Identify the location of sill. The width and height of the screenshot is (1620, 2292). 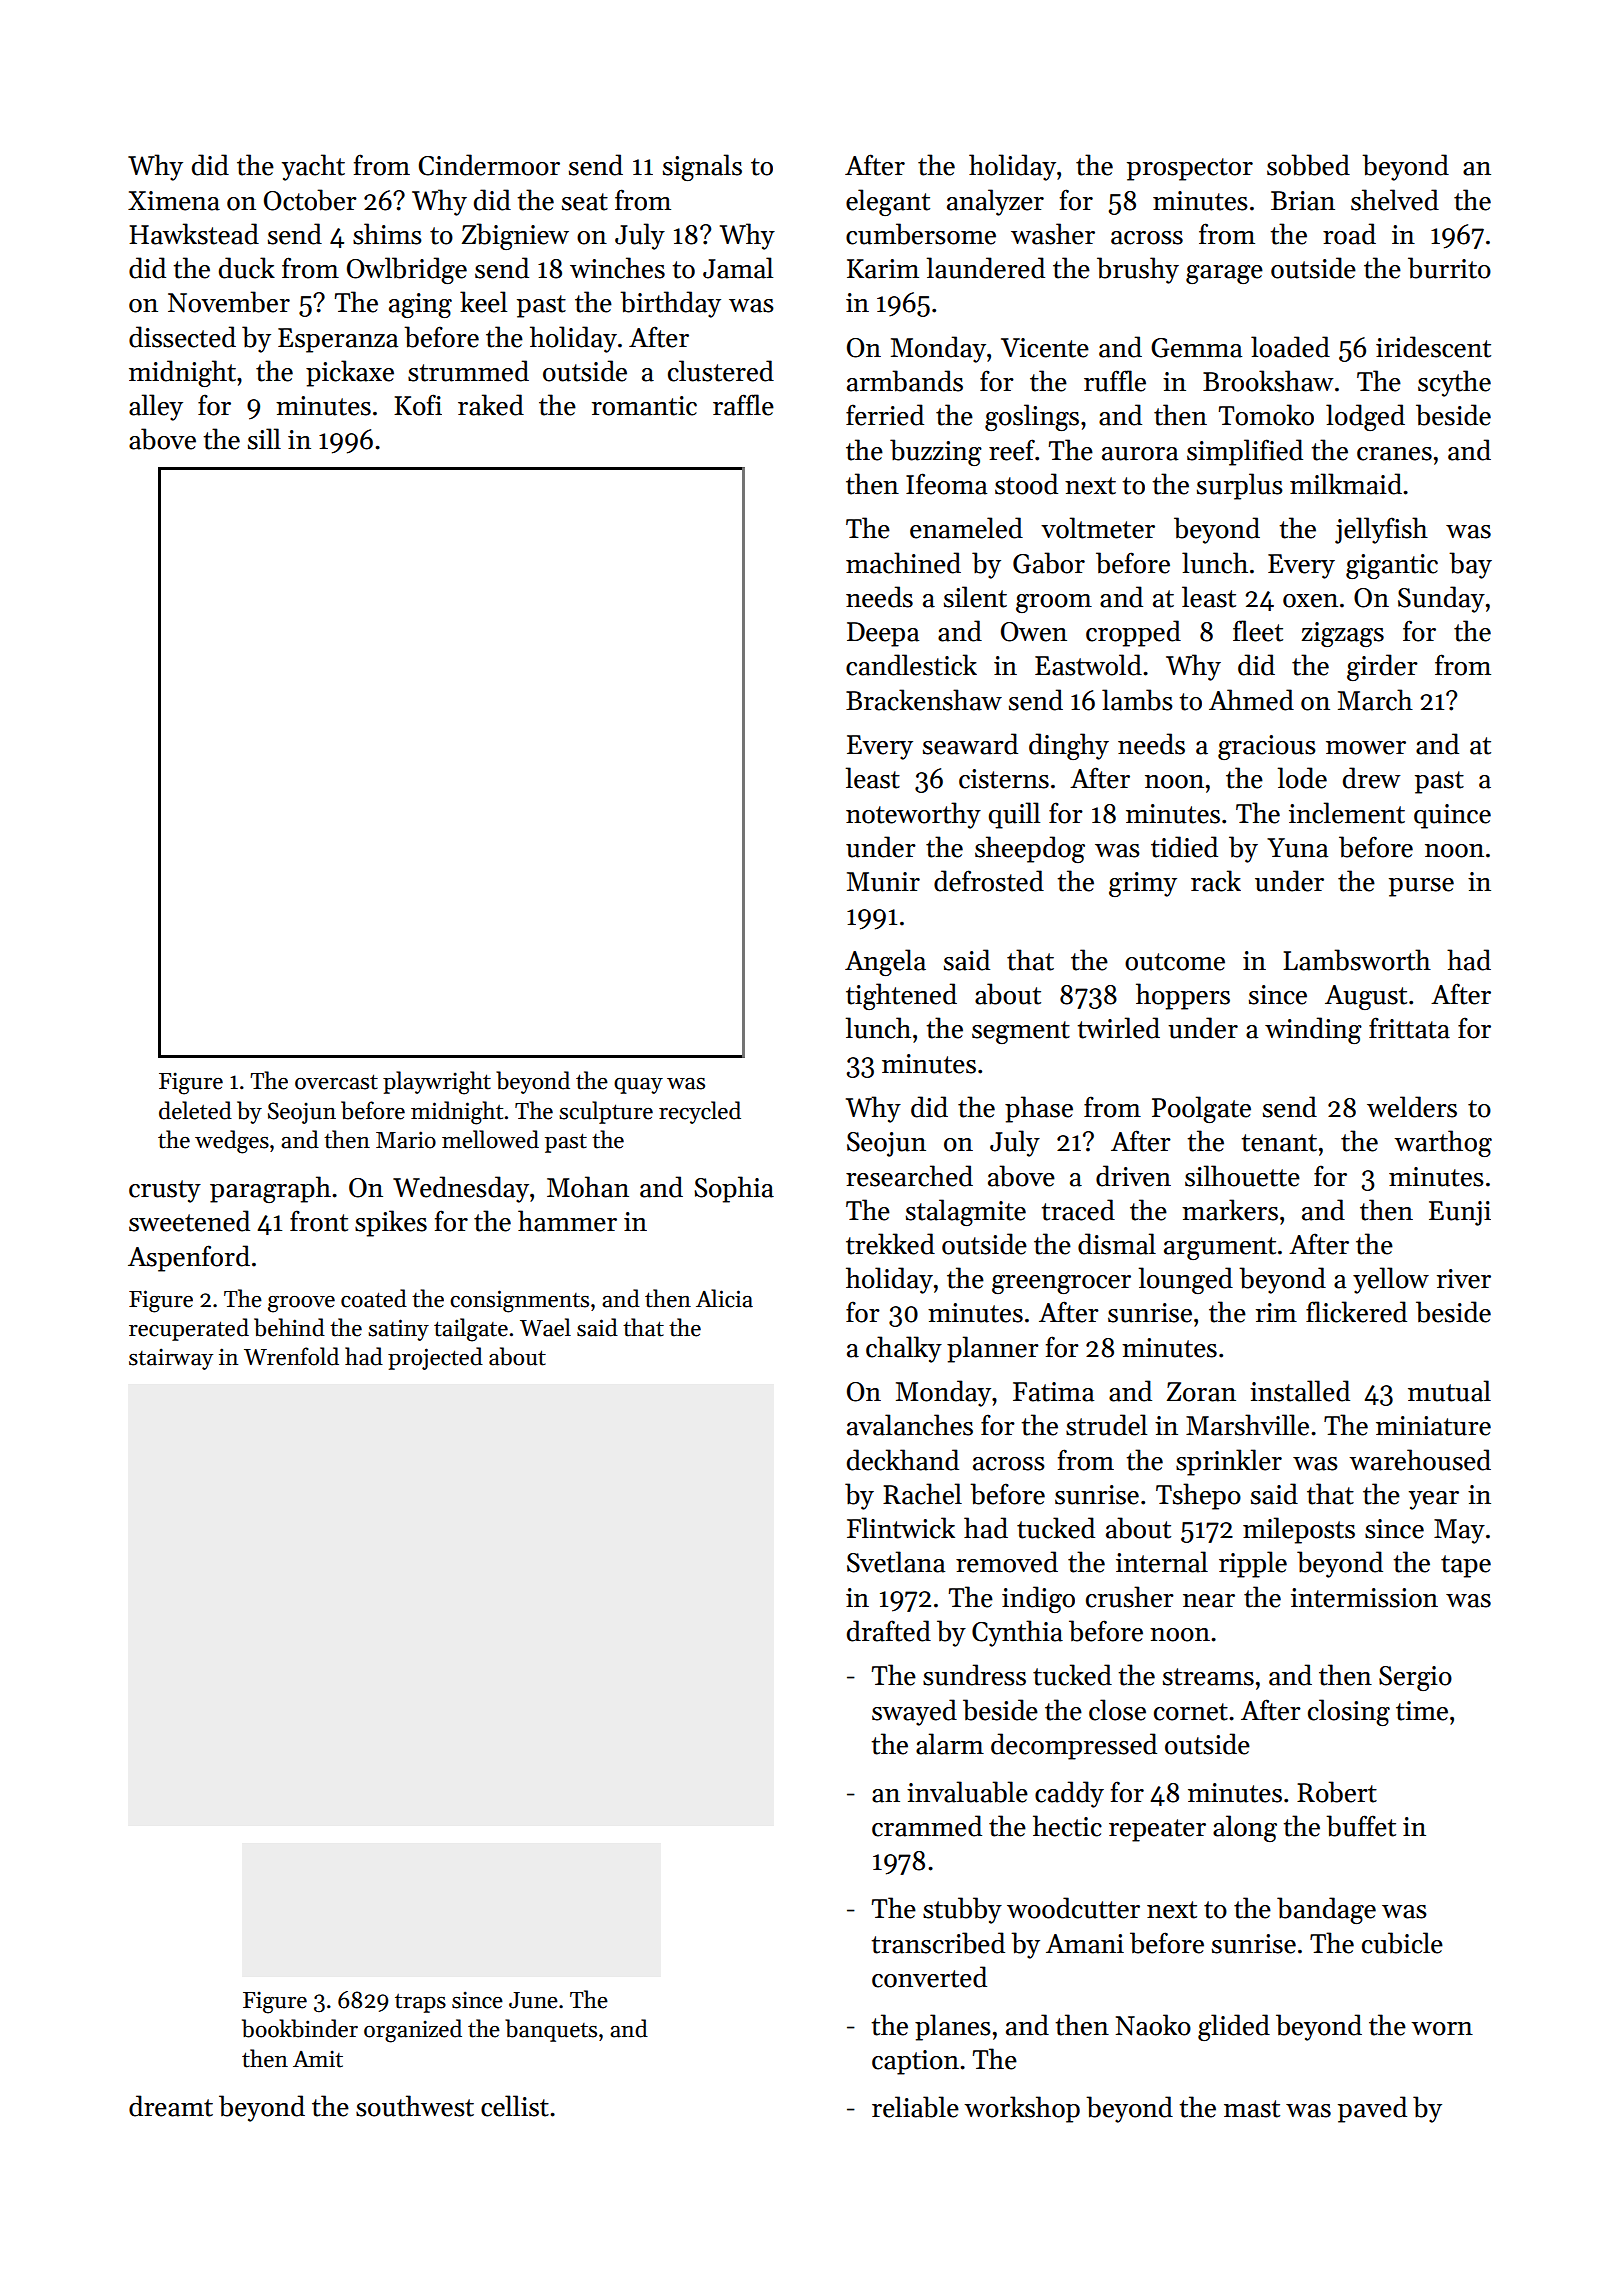
(264, 439).
